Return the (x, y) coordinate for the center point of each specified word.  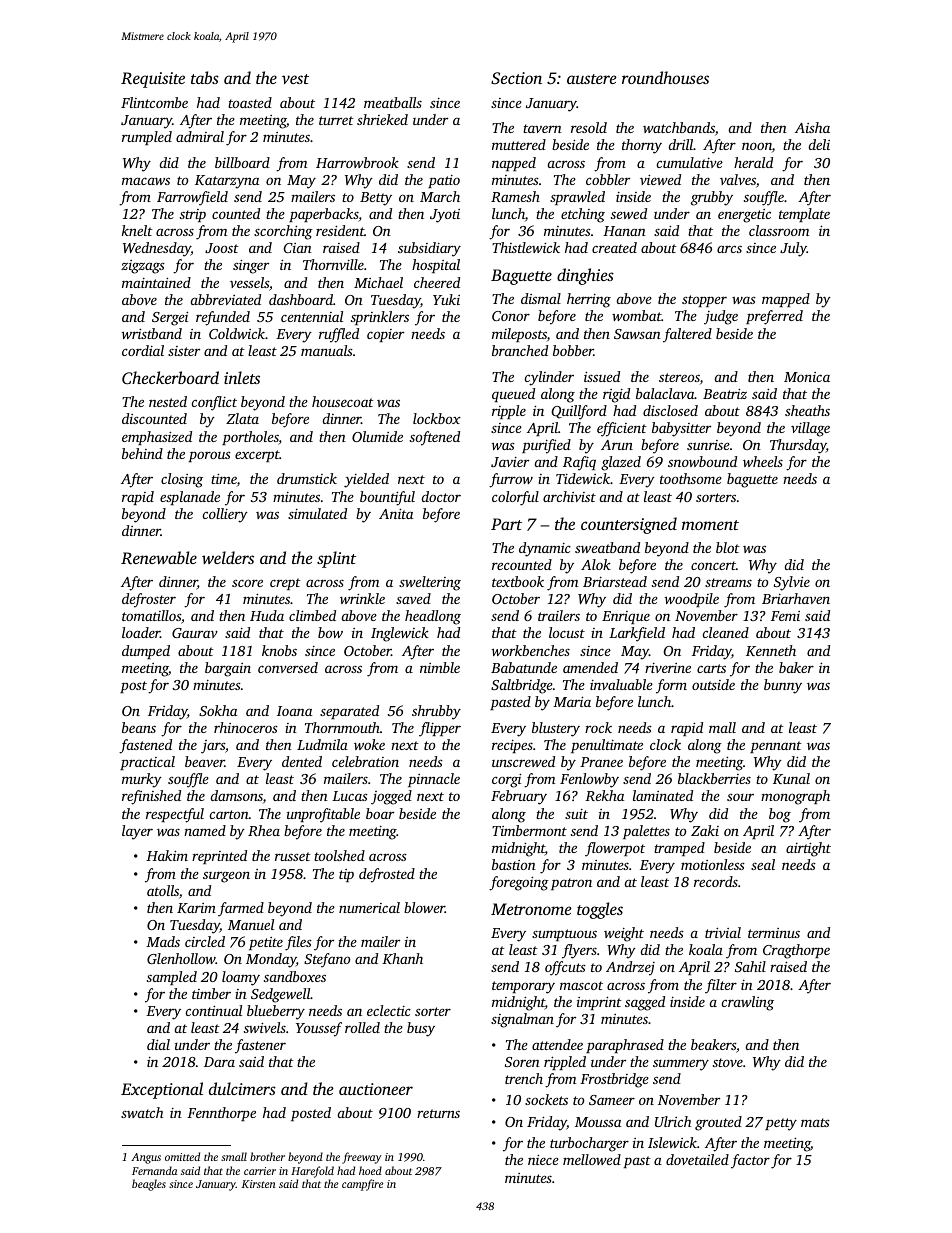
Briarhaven (796, 598)
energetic (744, 216)
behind (142, 453)
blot (728, 547)
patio (444, 181)
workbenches (531, 650)
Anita (396, 513)
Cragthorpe (796, 951)
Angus (146, 1158)
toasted (250, 102)
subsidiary (429, 249)
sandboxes (295, 976)
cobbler (608, 179)
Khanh (402, 958)
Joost (222, 248)
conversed (288, 667)
